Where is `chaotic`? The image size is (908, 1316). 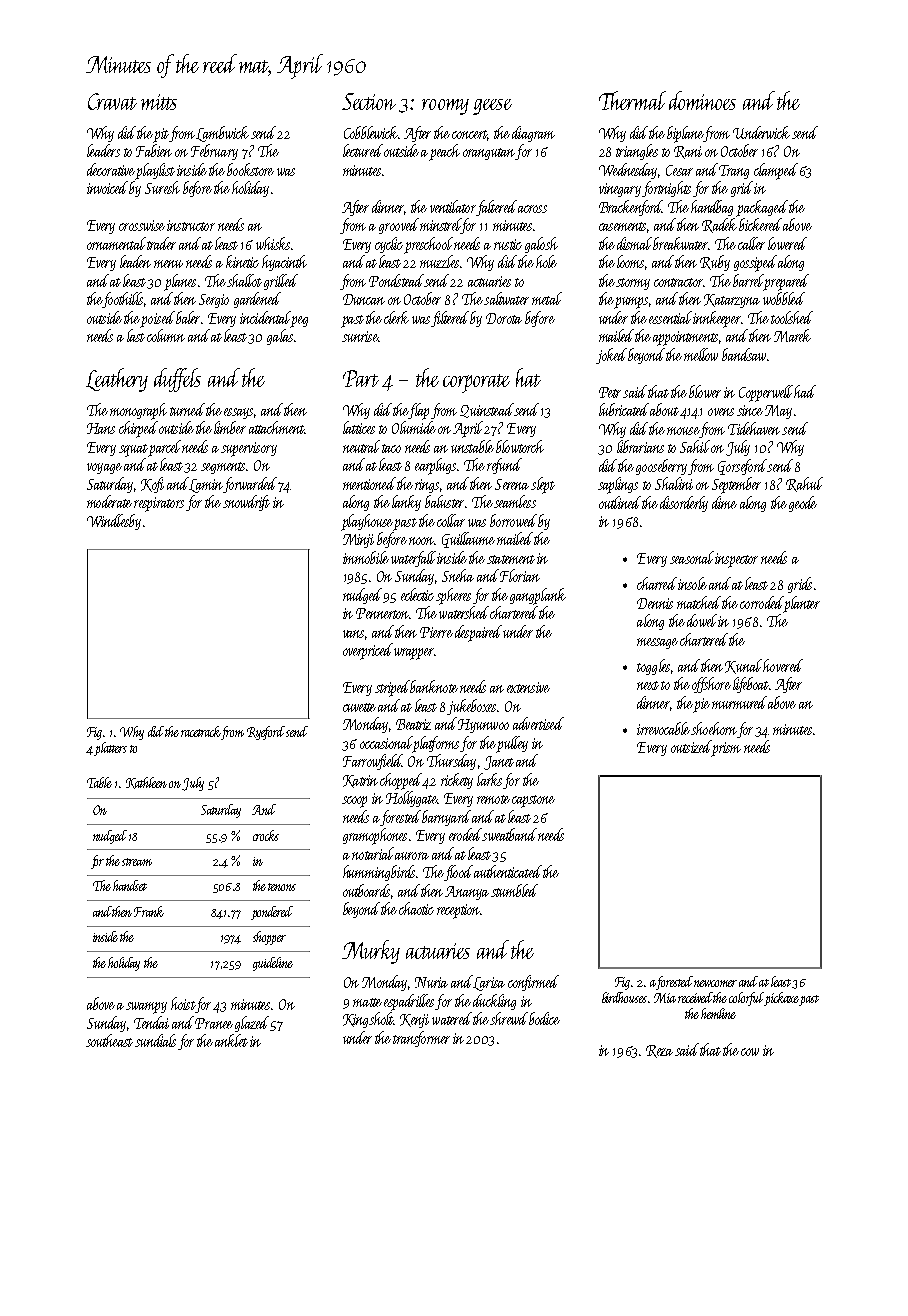
chaotic is located at coordinates (416, 908).
